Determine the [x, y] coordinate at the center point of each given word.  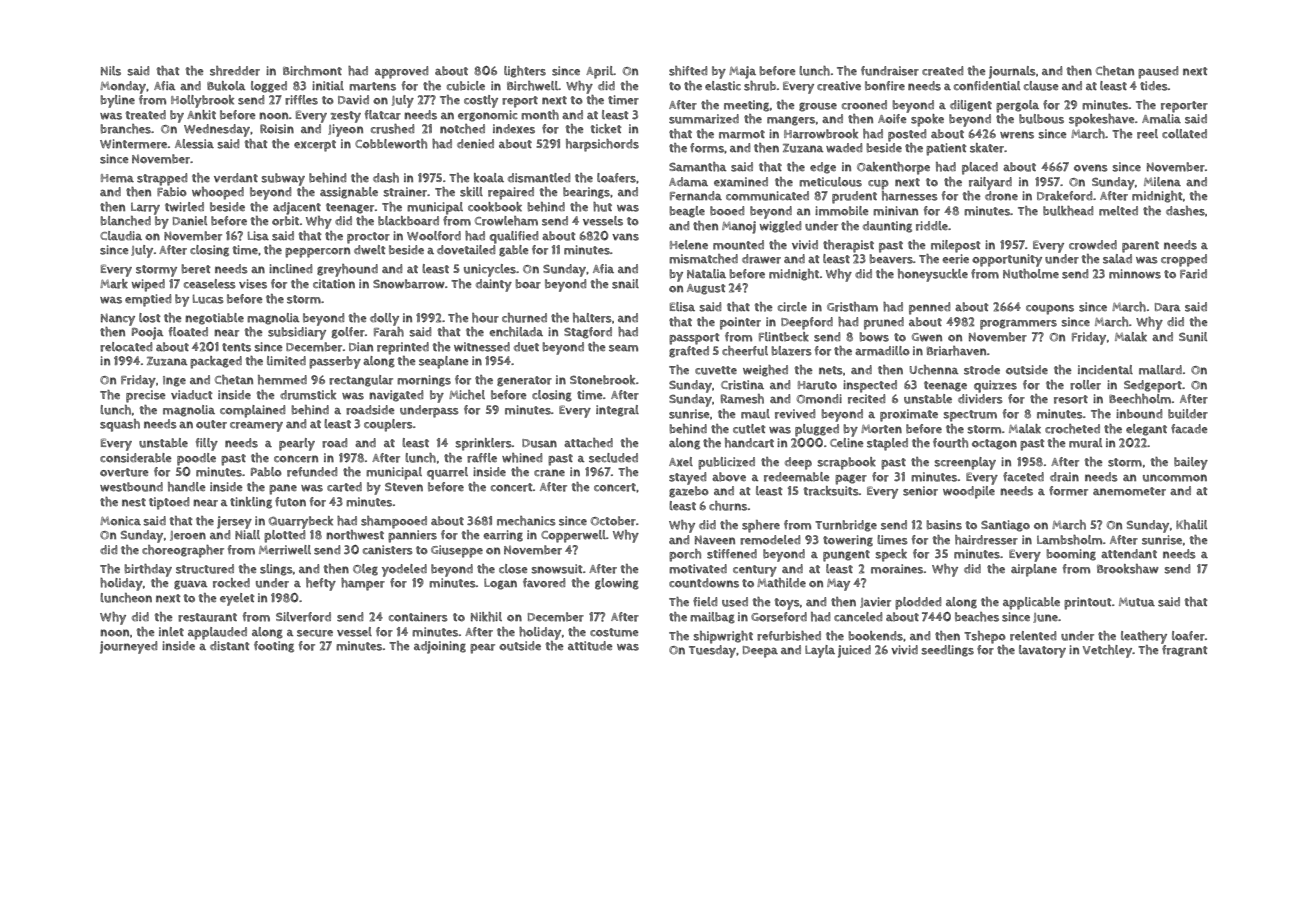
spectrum [970, 416]
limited [286, 361]
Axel [681, 462]
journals [1012, 72]
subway [283, 179]
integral [617, 411]
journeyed [128, 647]
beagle [687, 212]
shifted [688, 71]
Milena [1162, 181]
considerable [136, 458]
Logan [500, 584]
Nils [111, 71]
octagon [994, 444]
